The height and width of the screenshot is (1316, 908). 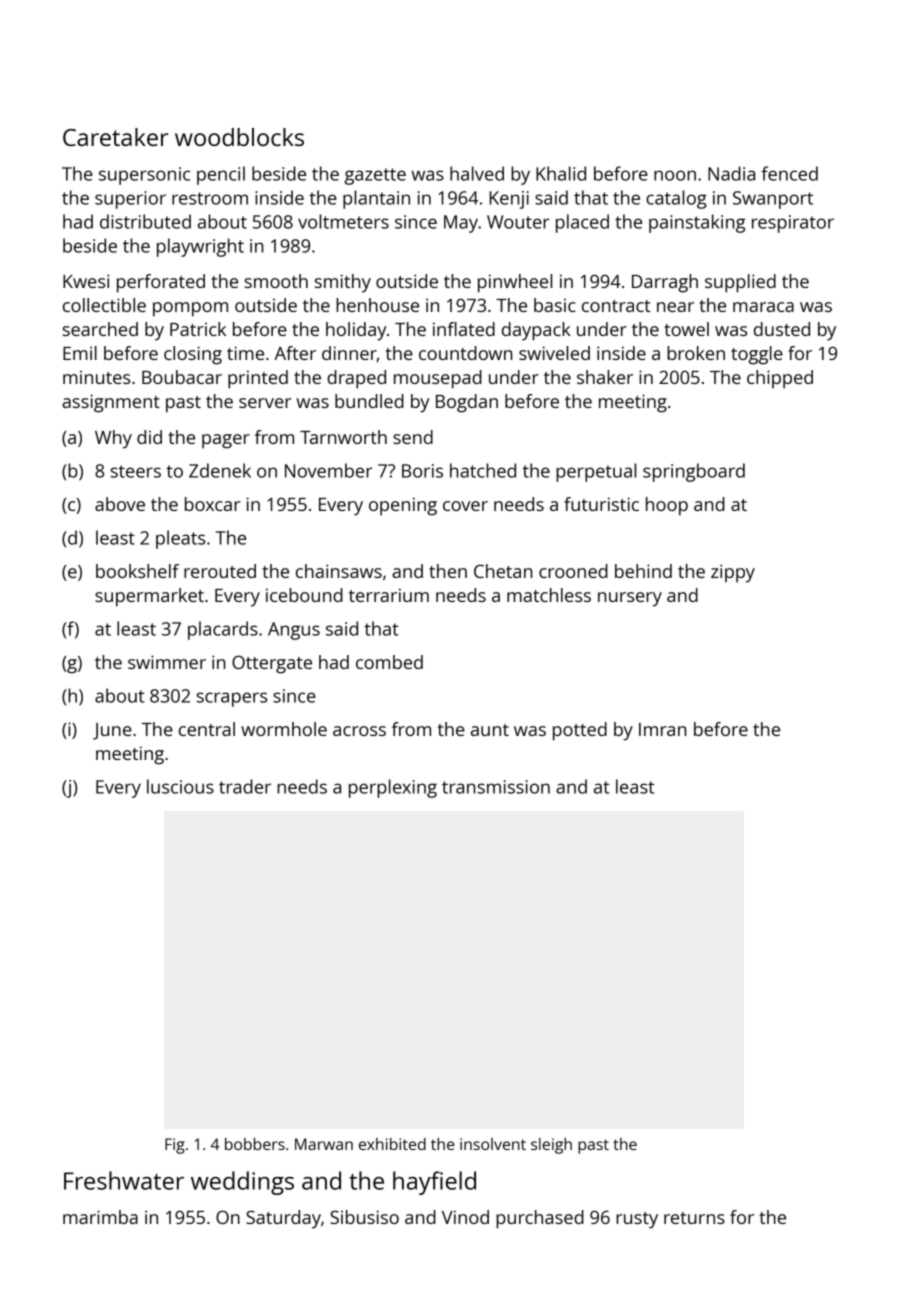 I want to click on insolvent, so click(x=493, y=1144).
